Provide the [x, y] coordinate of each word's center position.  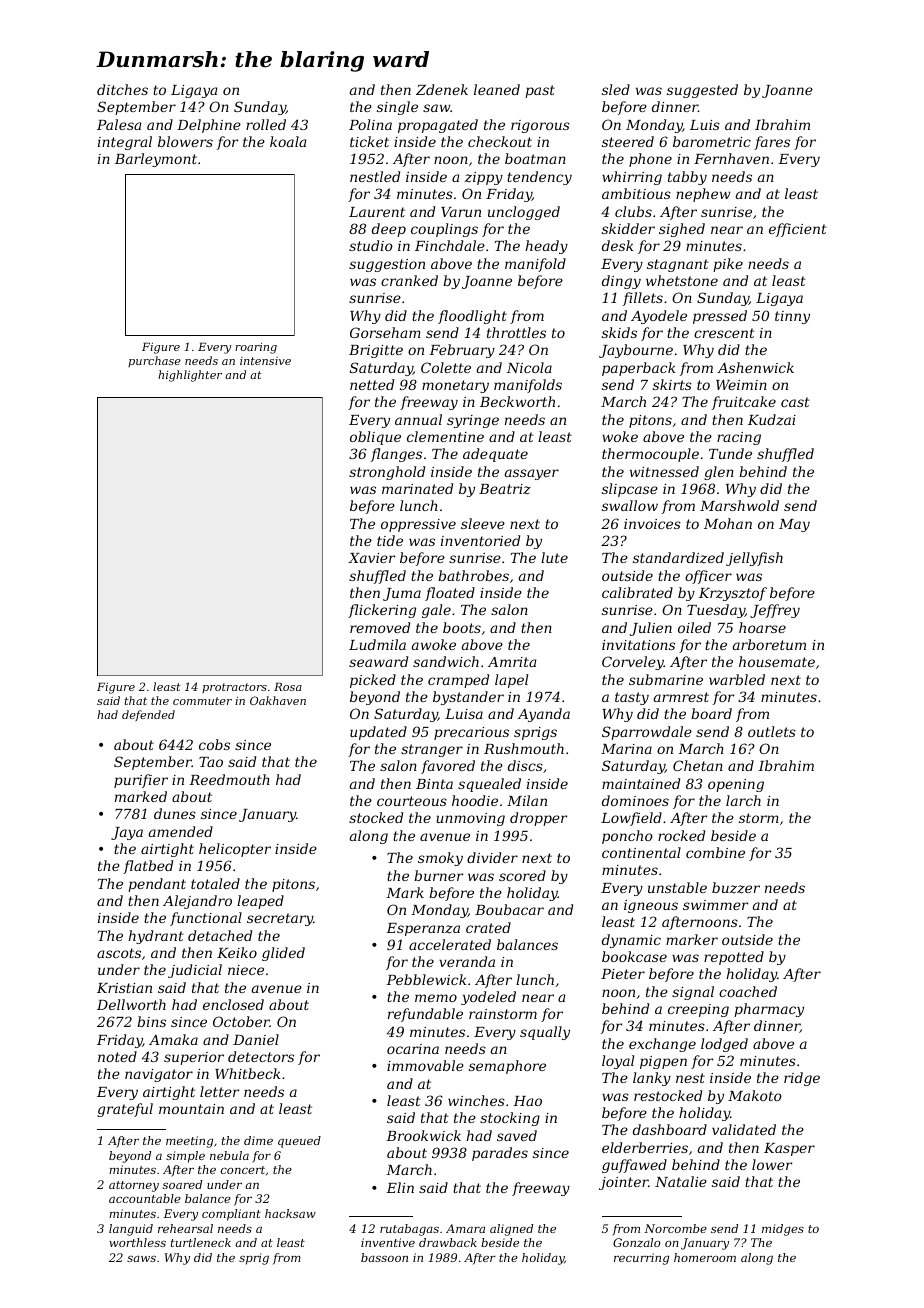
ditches [122, 89]
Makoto [755, 1095]
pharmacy [769, 1010]
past [540, 91]
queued [299, 1142]
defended [148, 716]
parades [500, 1154]
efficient [798, 230]
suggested [702, 91]
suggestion [387, 265]
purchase [154, 361]
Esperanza [423, 929]
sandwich [446, 661]
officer [708, 577]
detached [220, 935]
